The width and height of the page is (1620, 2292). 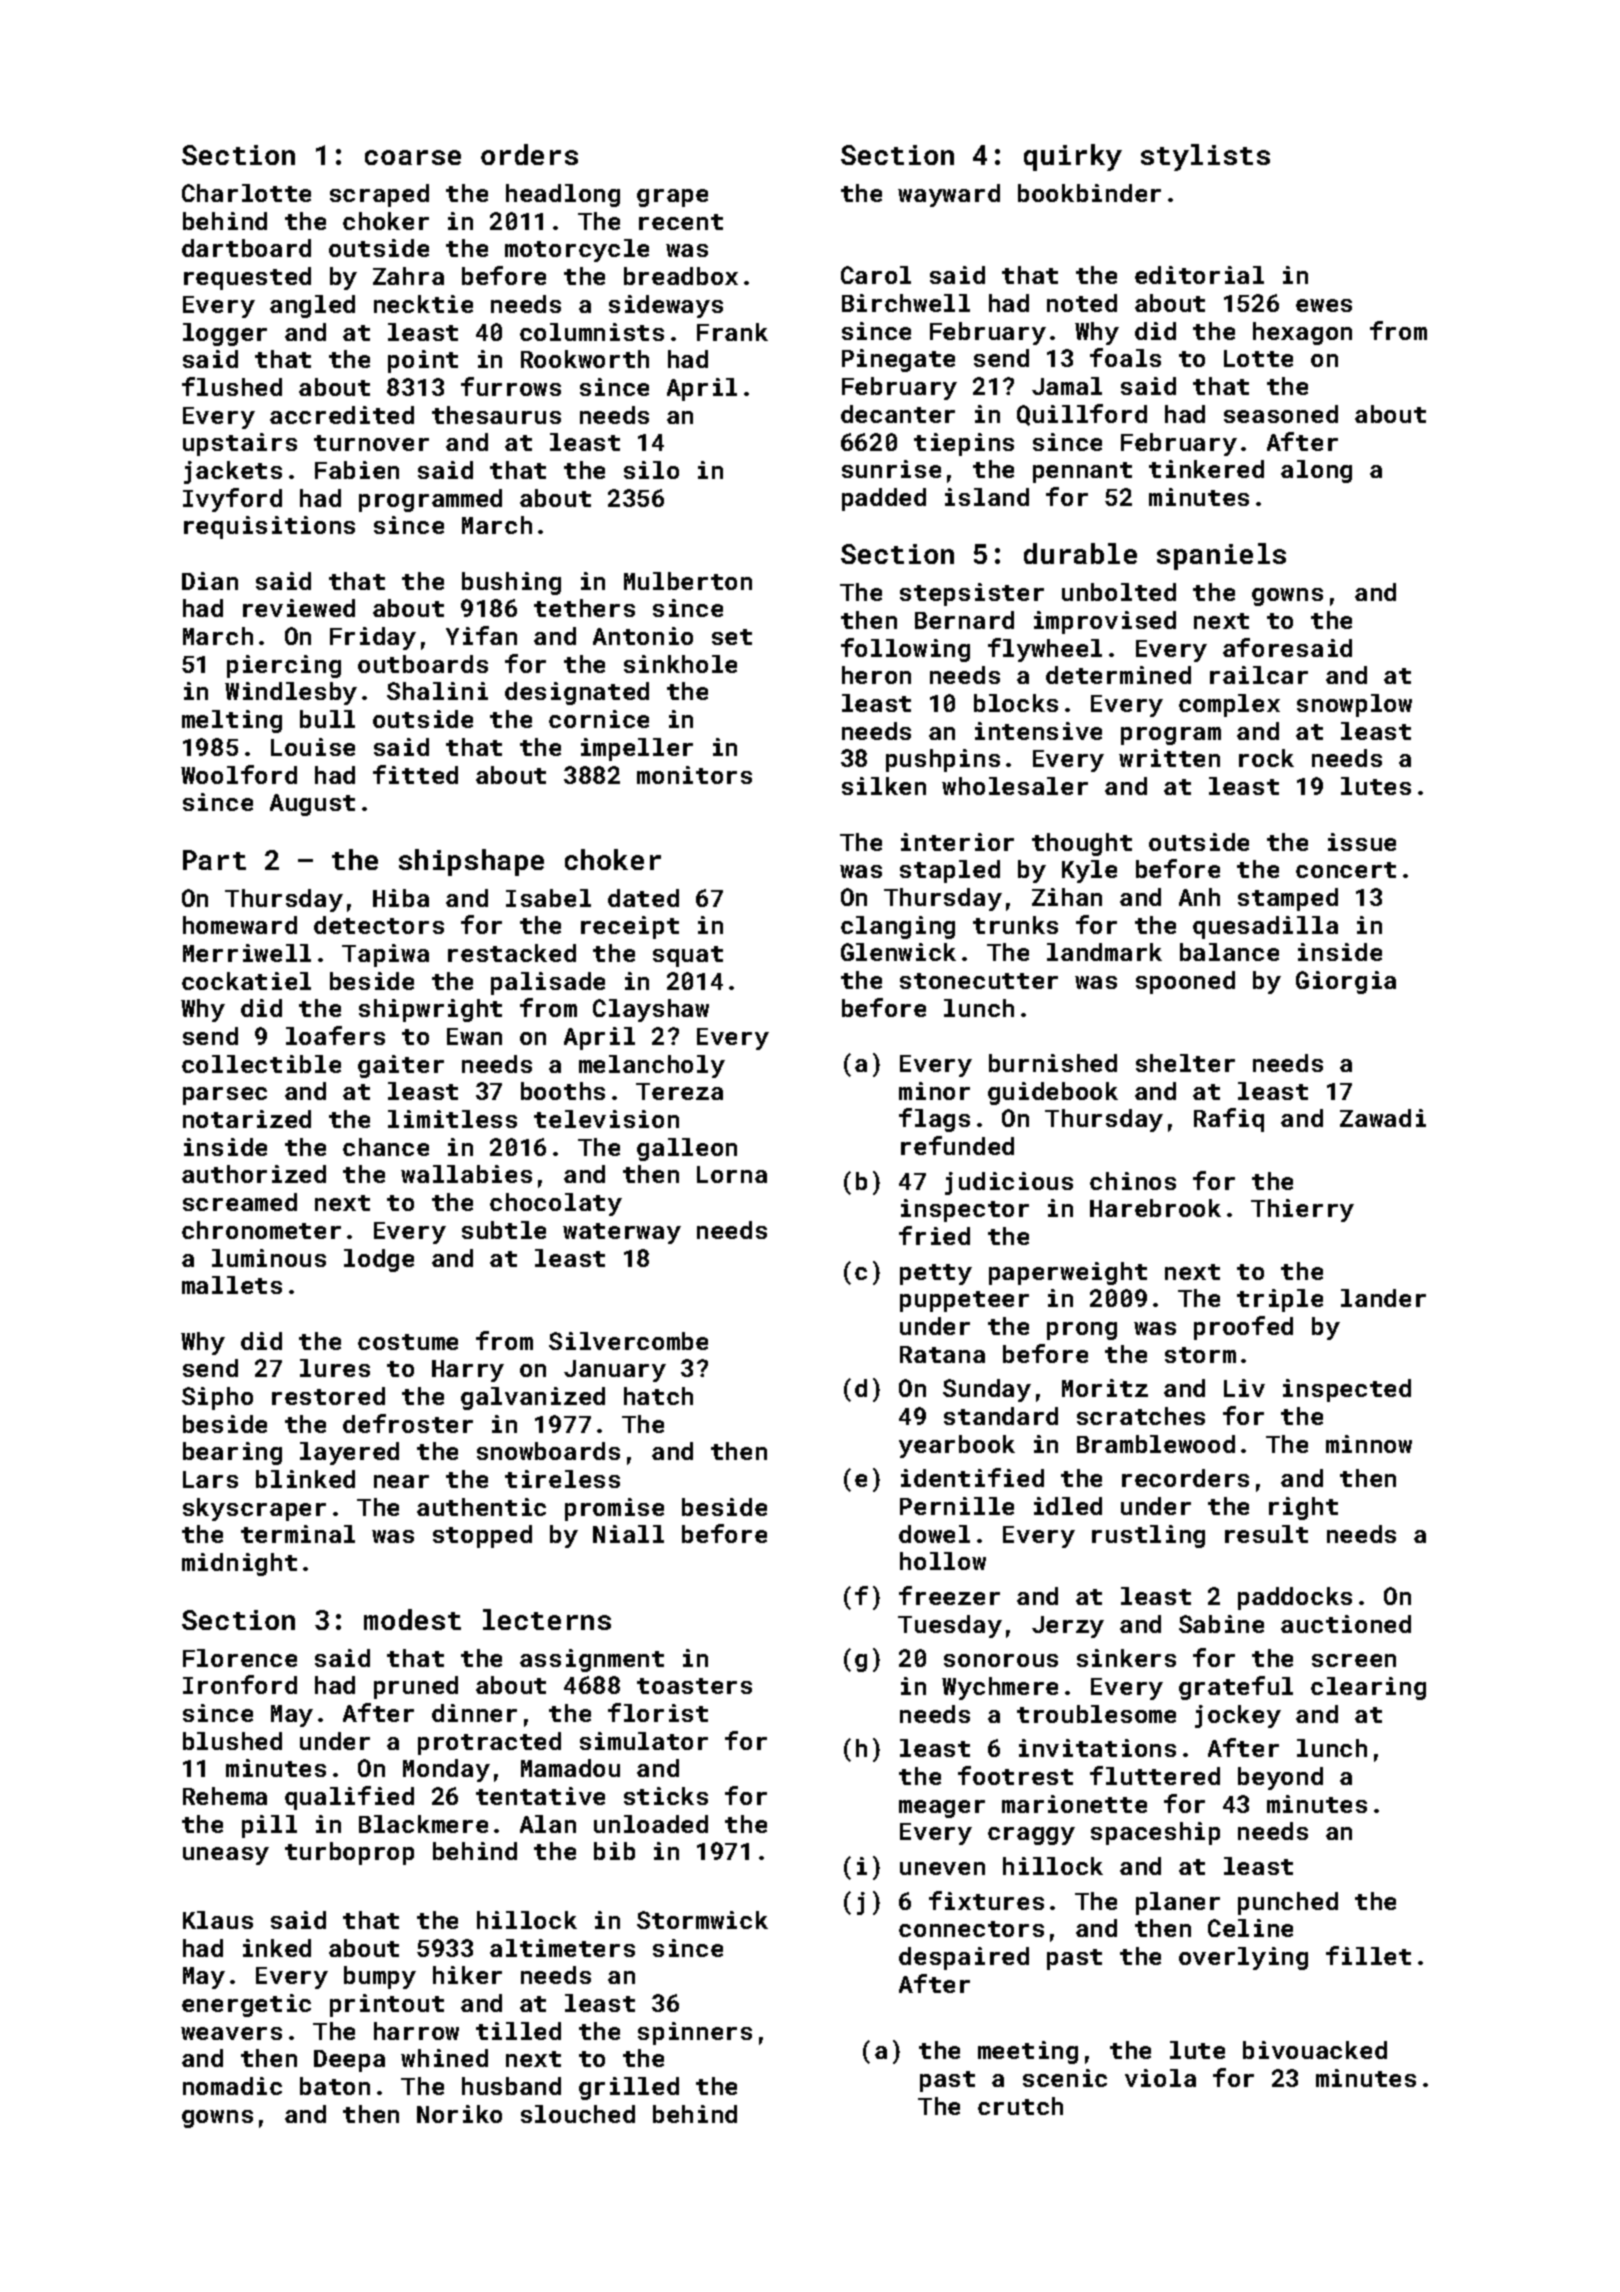 What do you see at coordinates (1383, 1118) in the page?
I see `Zawadi` at bounding box center [1383, 1118].
